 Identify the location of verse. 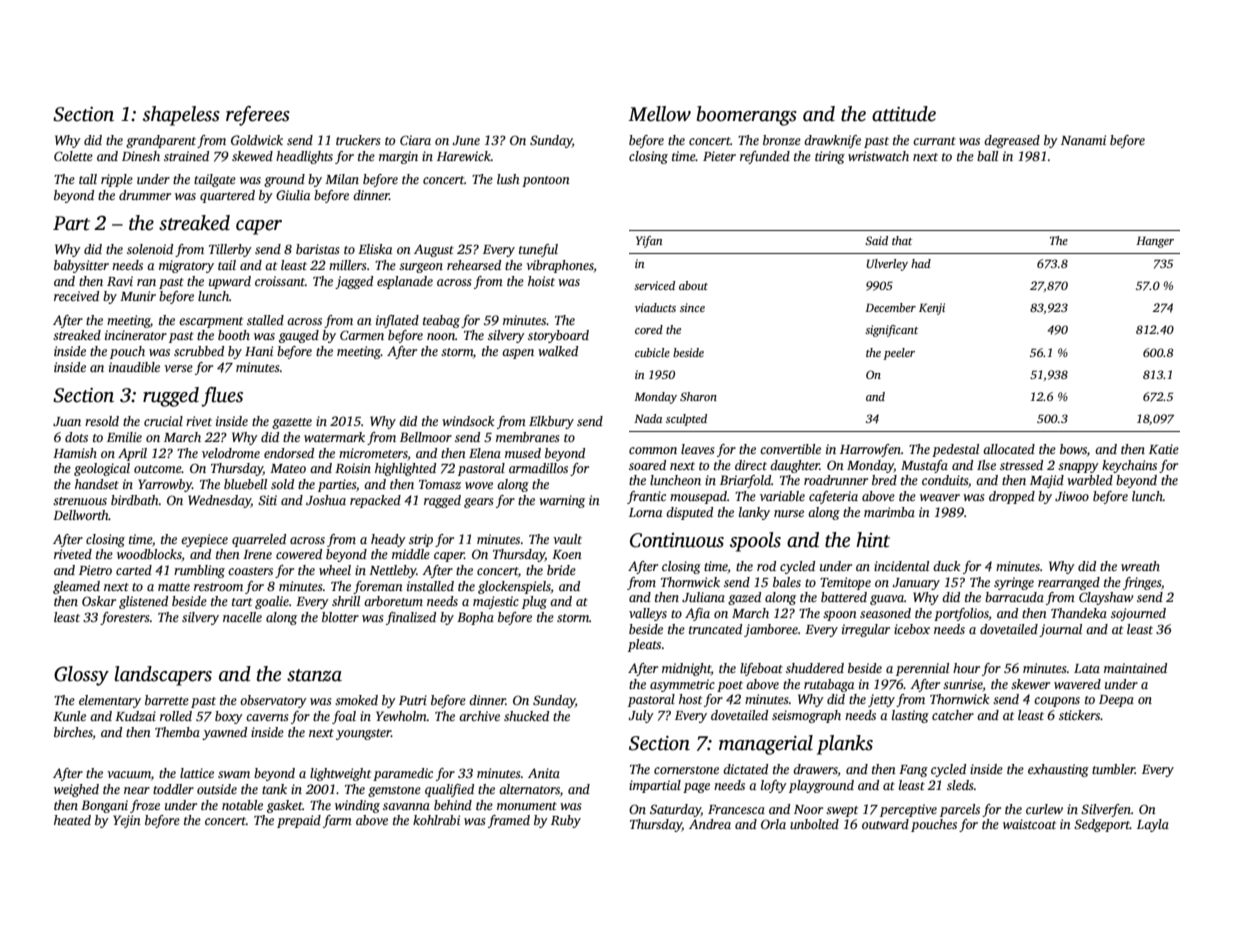
(178, 368).
